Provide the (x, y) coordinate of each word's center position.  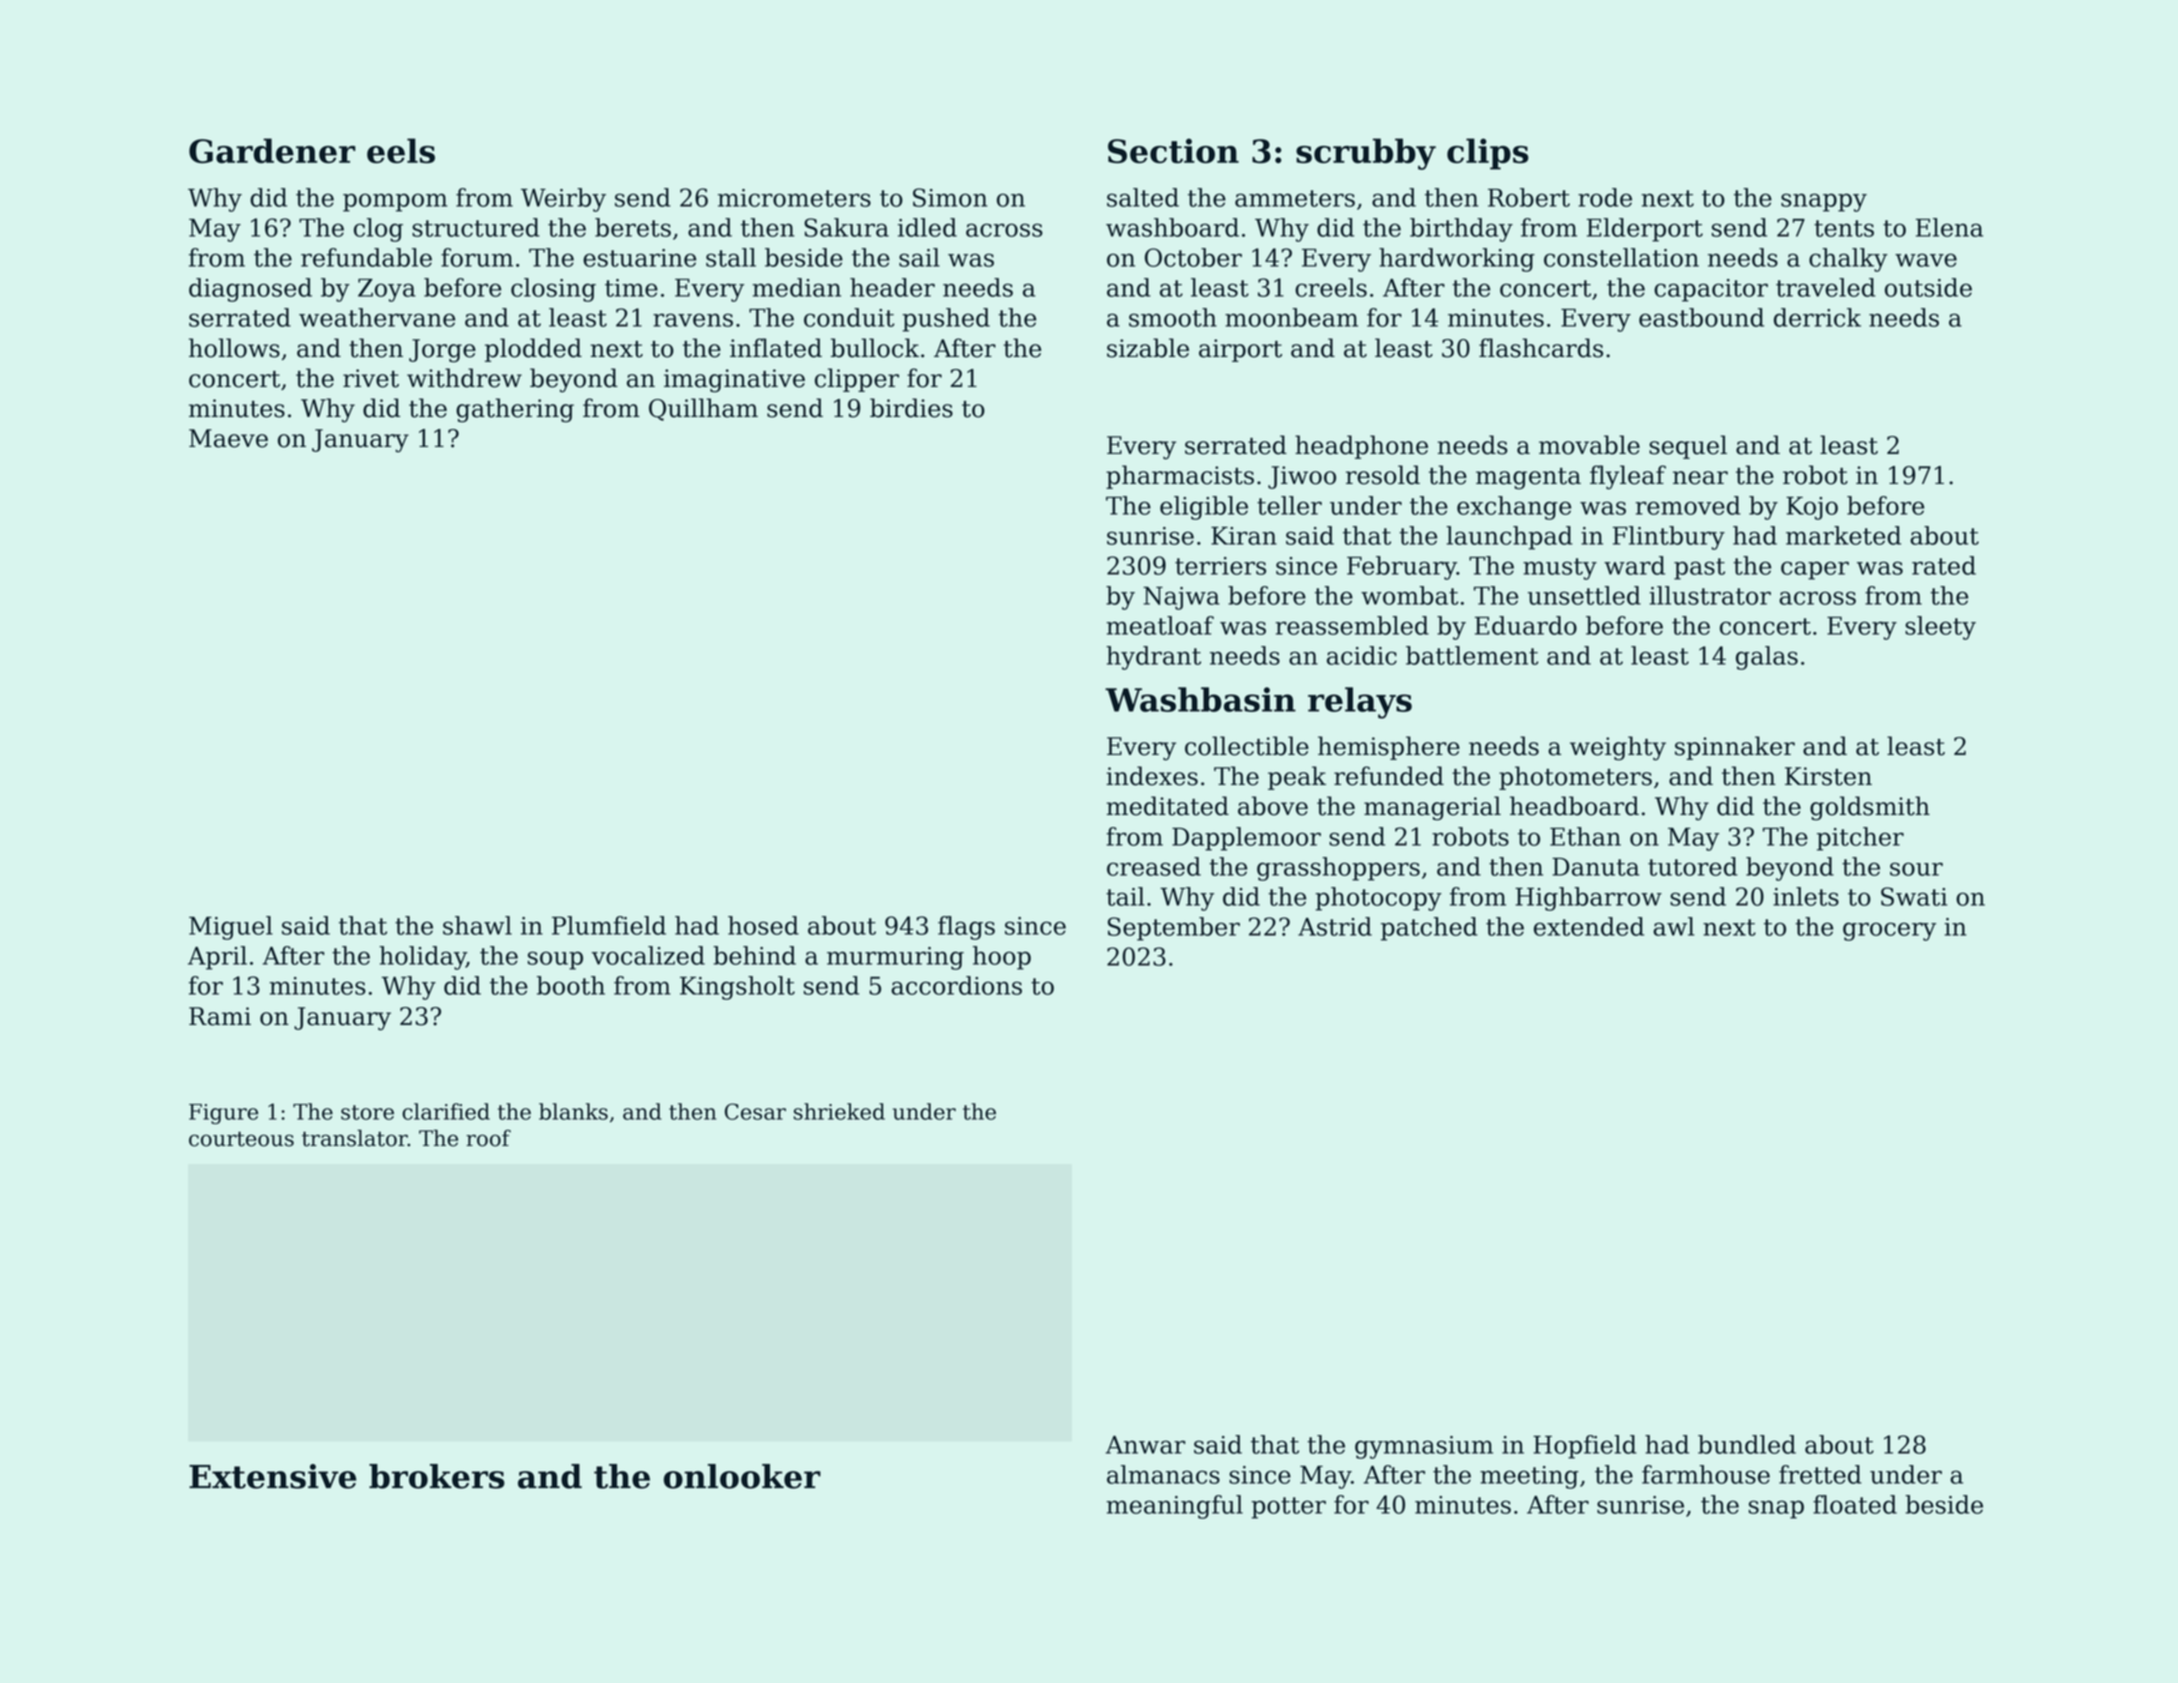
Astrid (1335, 926)
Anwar (1145, 1444)
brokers (437, 1476)
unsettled (1584, 595)
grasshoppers (1338, 869)
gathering (515, 410)
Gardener (272, 151)
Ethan (1585, 836)
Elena (1949, 227)
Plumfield (609, 925)
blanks (573, 1111)
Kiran (1244, 535)
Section (1173, 150)
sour (1916, 869)
